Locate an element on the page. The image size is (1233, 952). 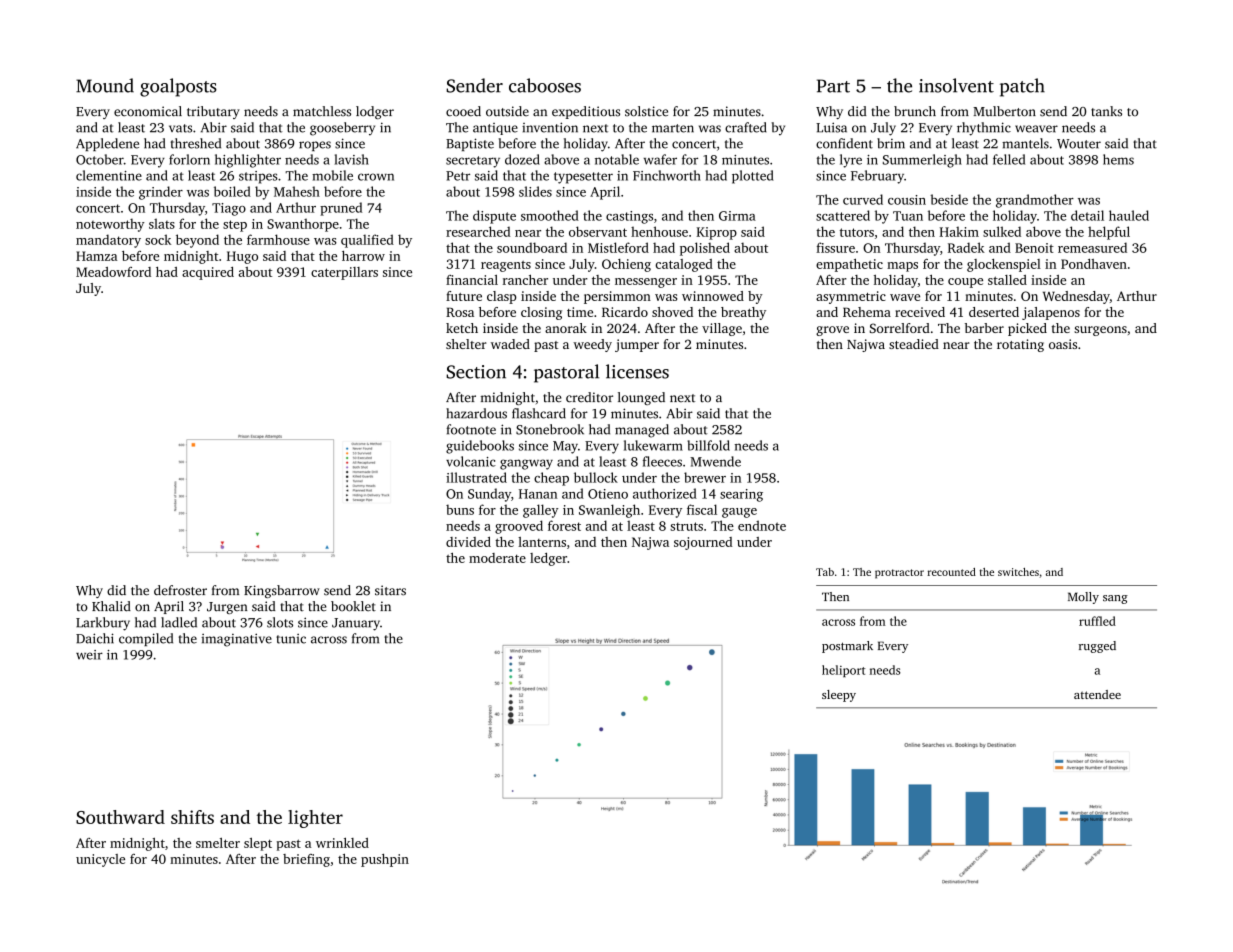
slept is located at coordinates (258, 844).
